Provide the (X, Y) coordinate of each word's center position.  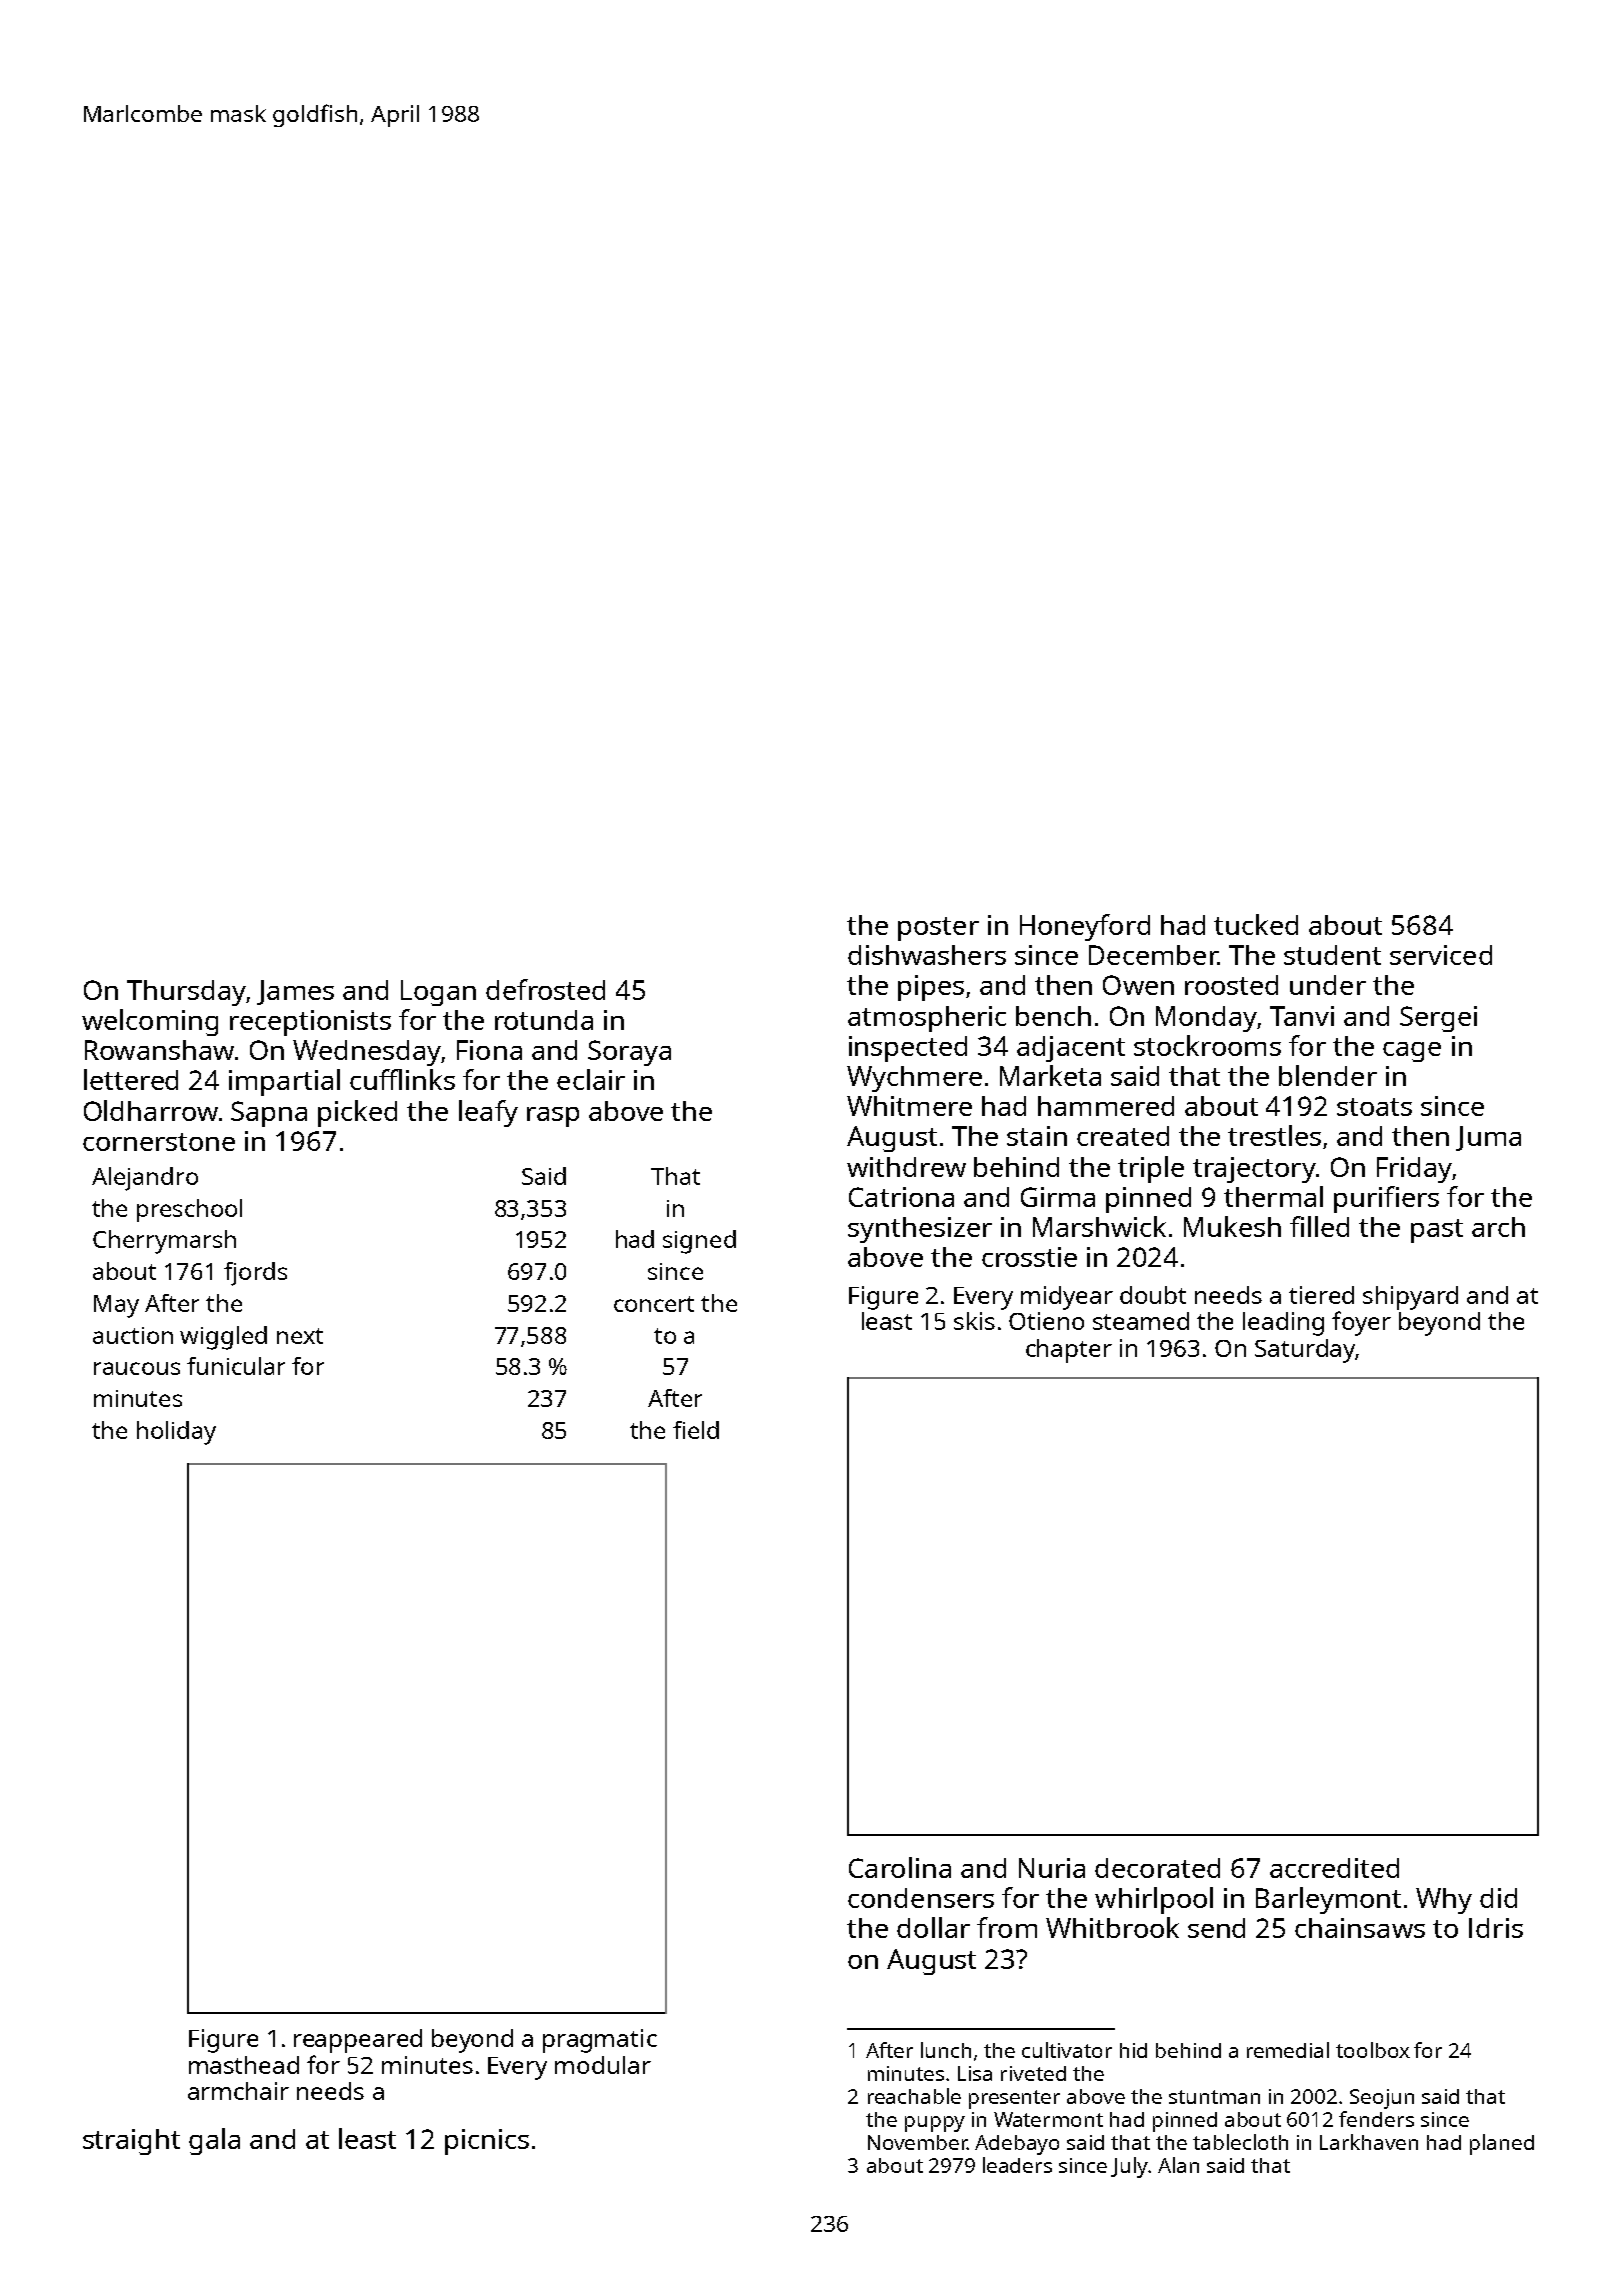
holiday (176, 1433)
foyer (1361, 1323)
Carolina (900, 1867)
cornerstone (159, 1142)
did (1498, 1898)
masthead (244, 2065)
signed (699, 1242)
